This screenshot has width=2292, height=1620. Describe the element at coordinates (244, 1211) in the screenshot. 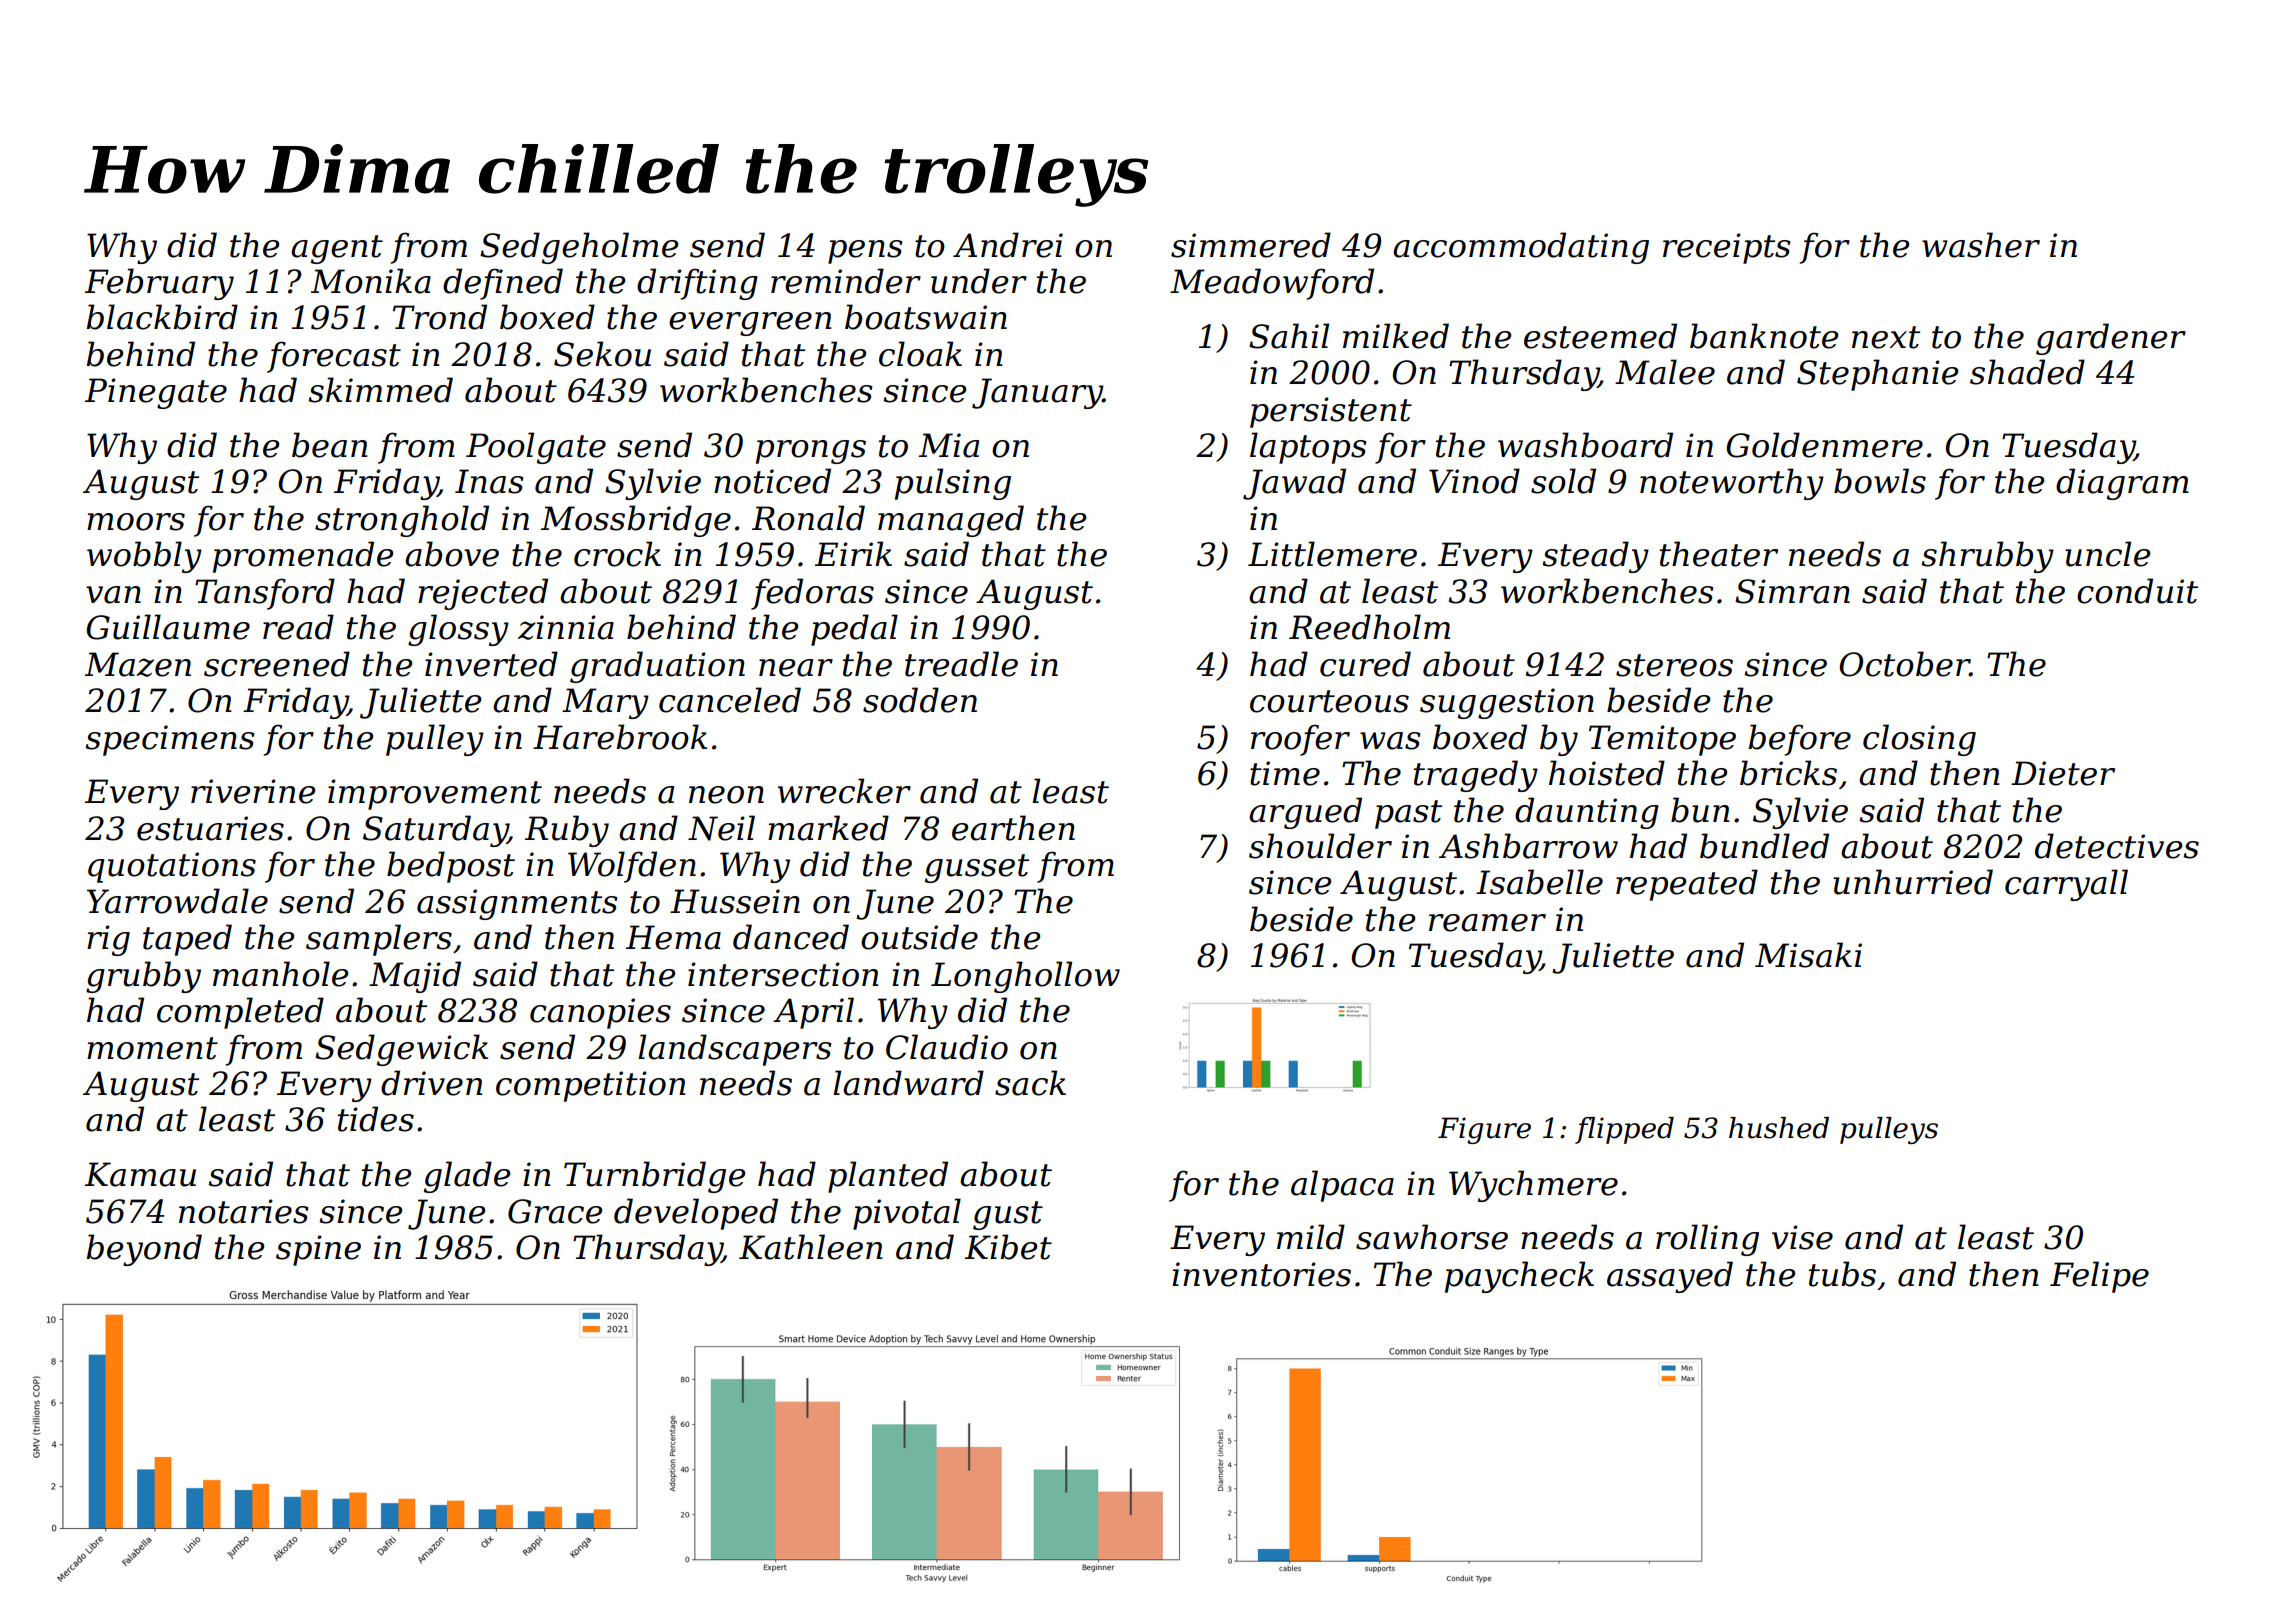

I see `notaries` at that location.
